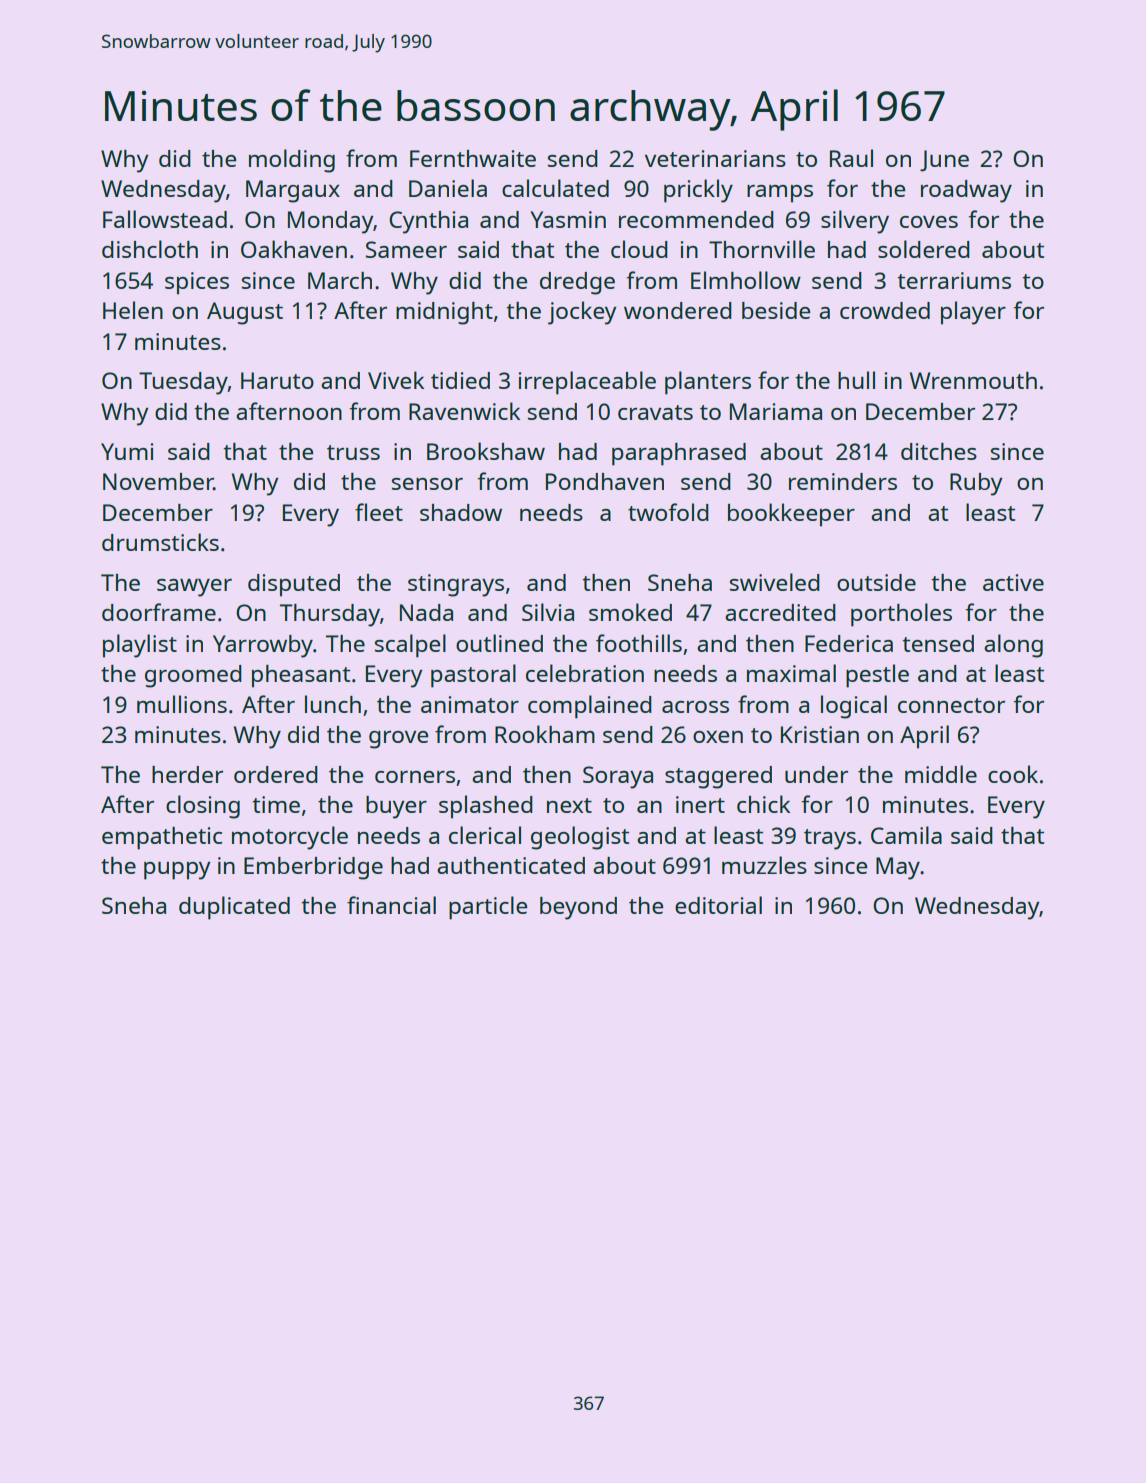 The height and width of the screenshot is (1483, 1146). What do you see at coordinates (582, 313) in the screenshot?
I see `jockey` at bounding box center [582, 313].
